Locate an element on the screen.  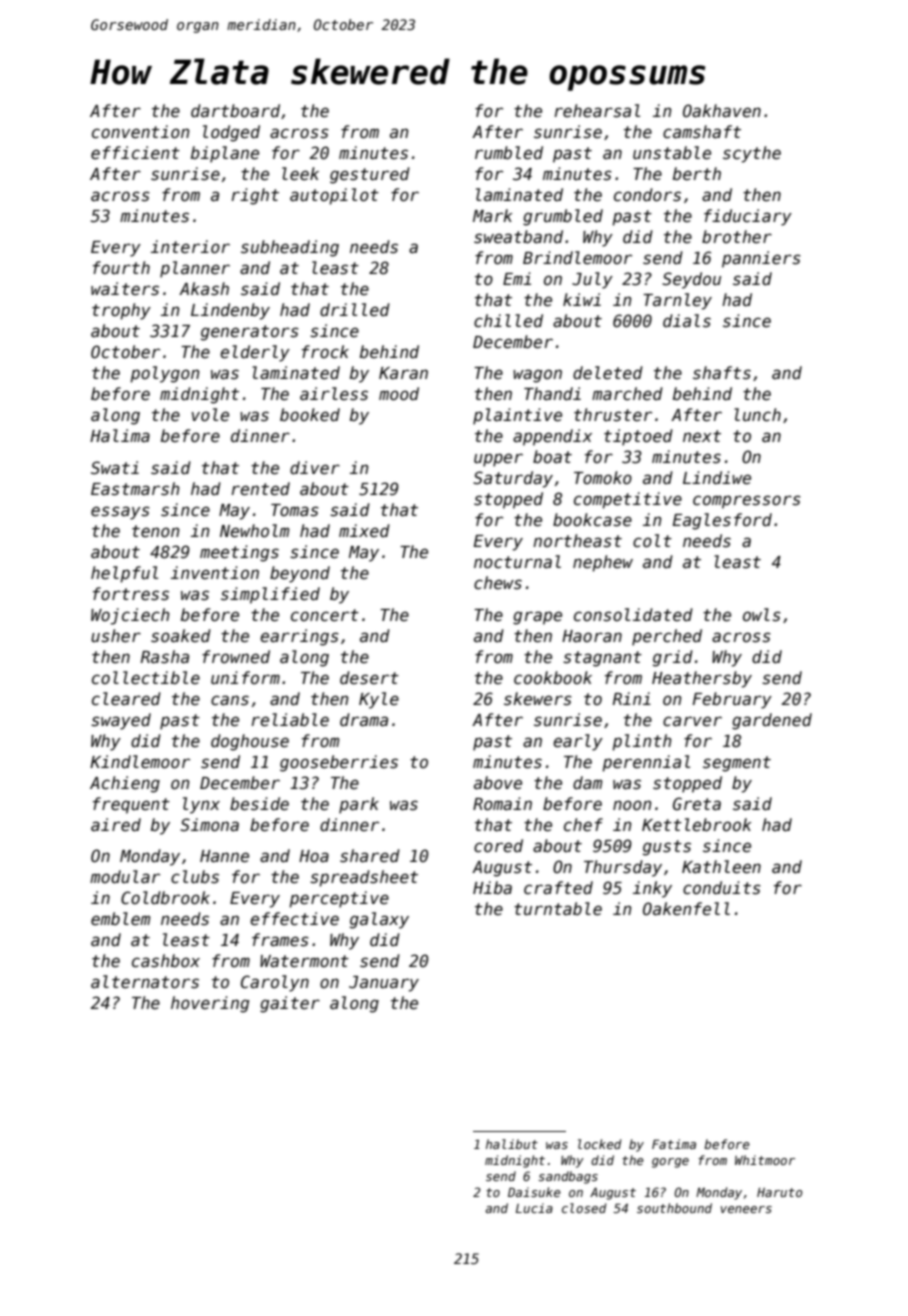
hovering is located at coordinates (210, 1004).
